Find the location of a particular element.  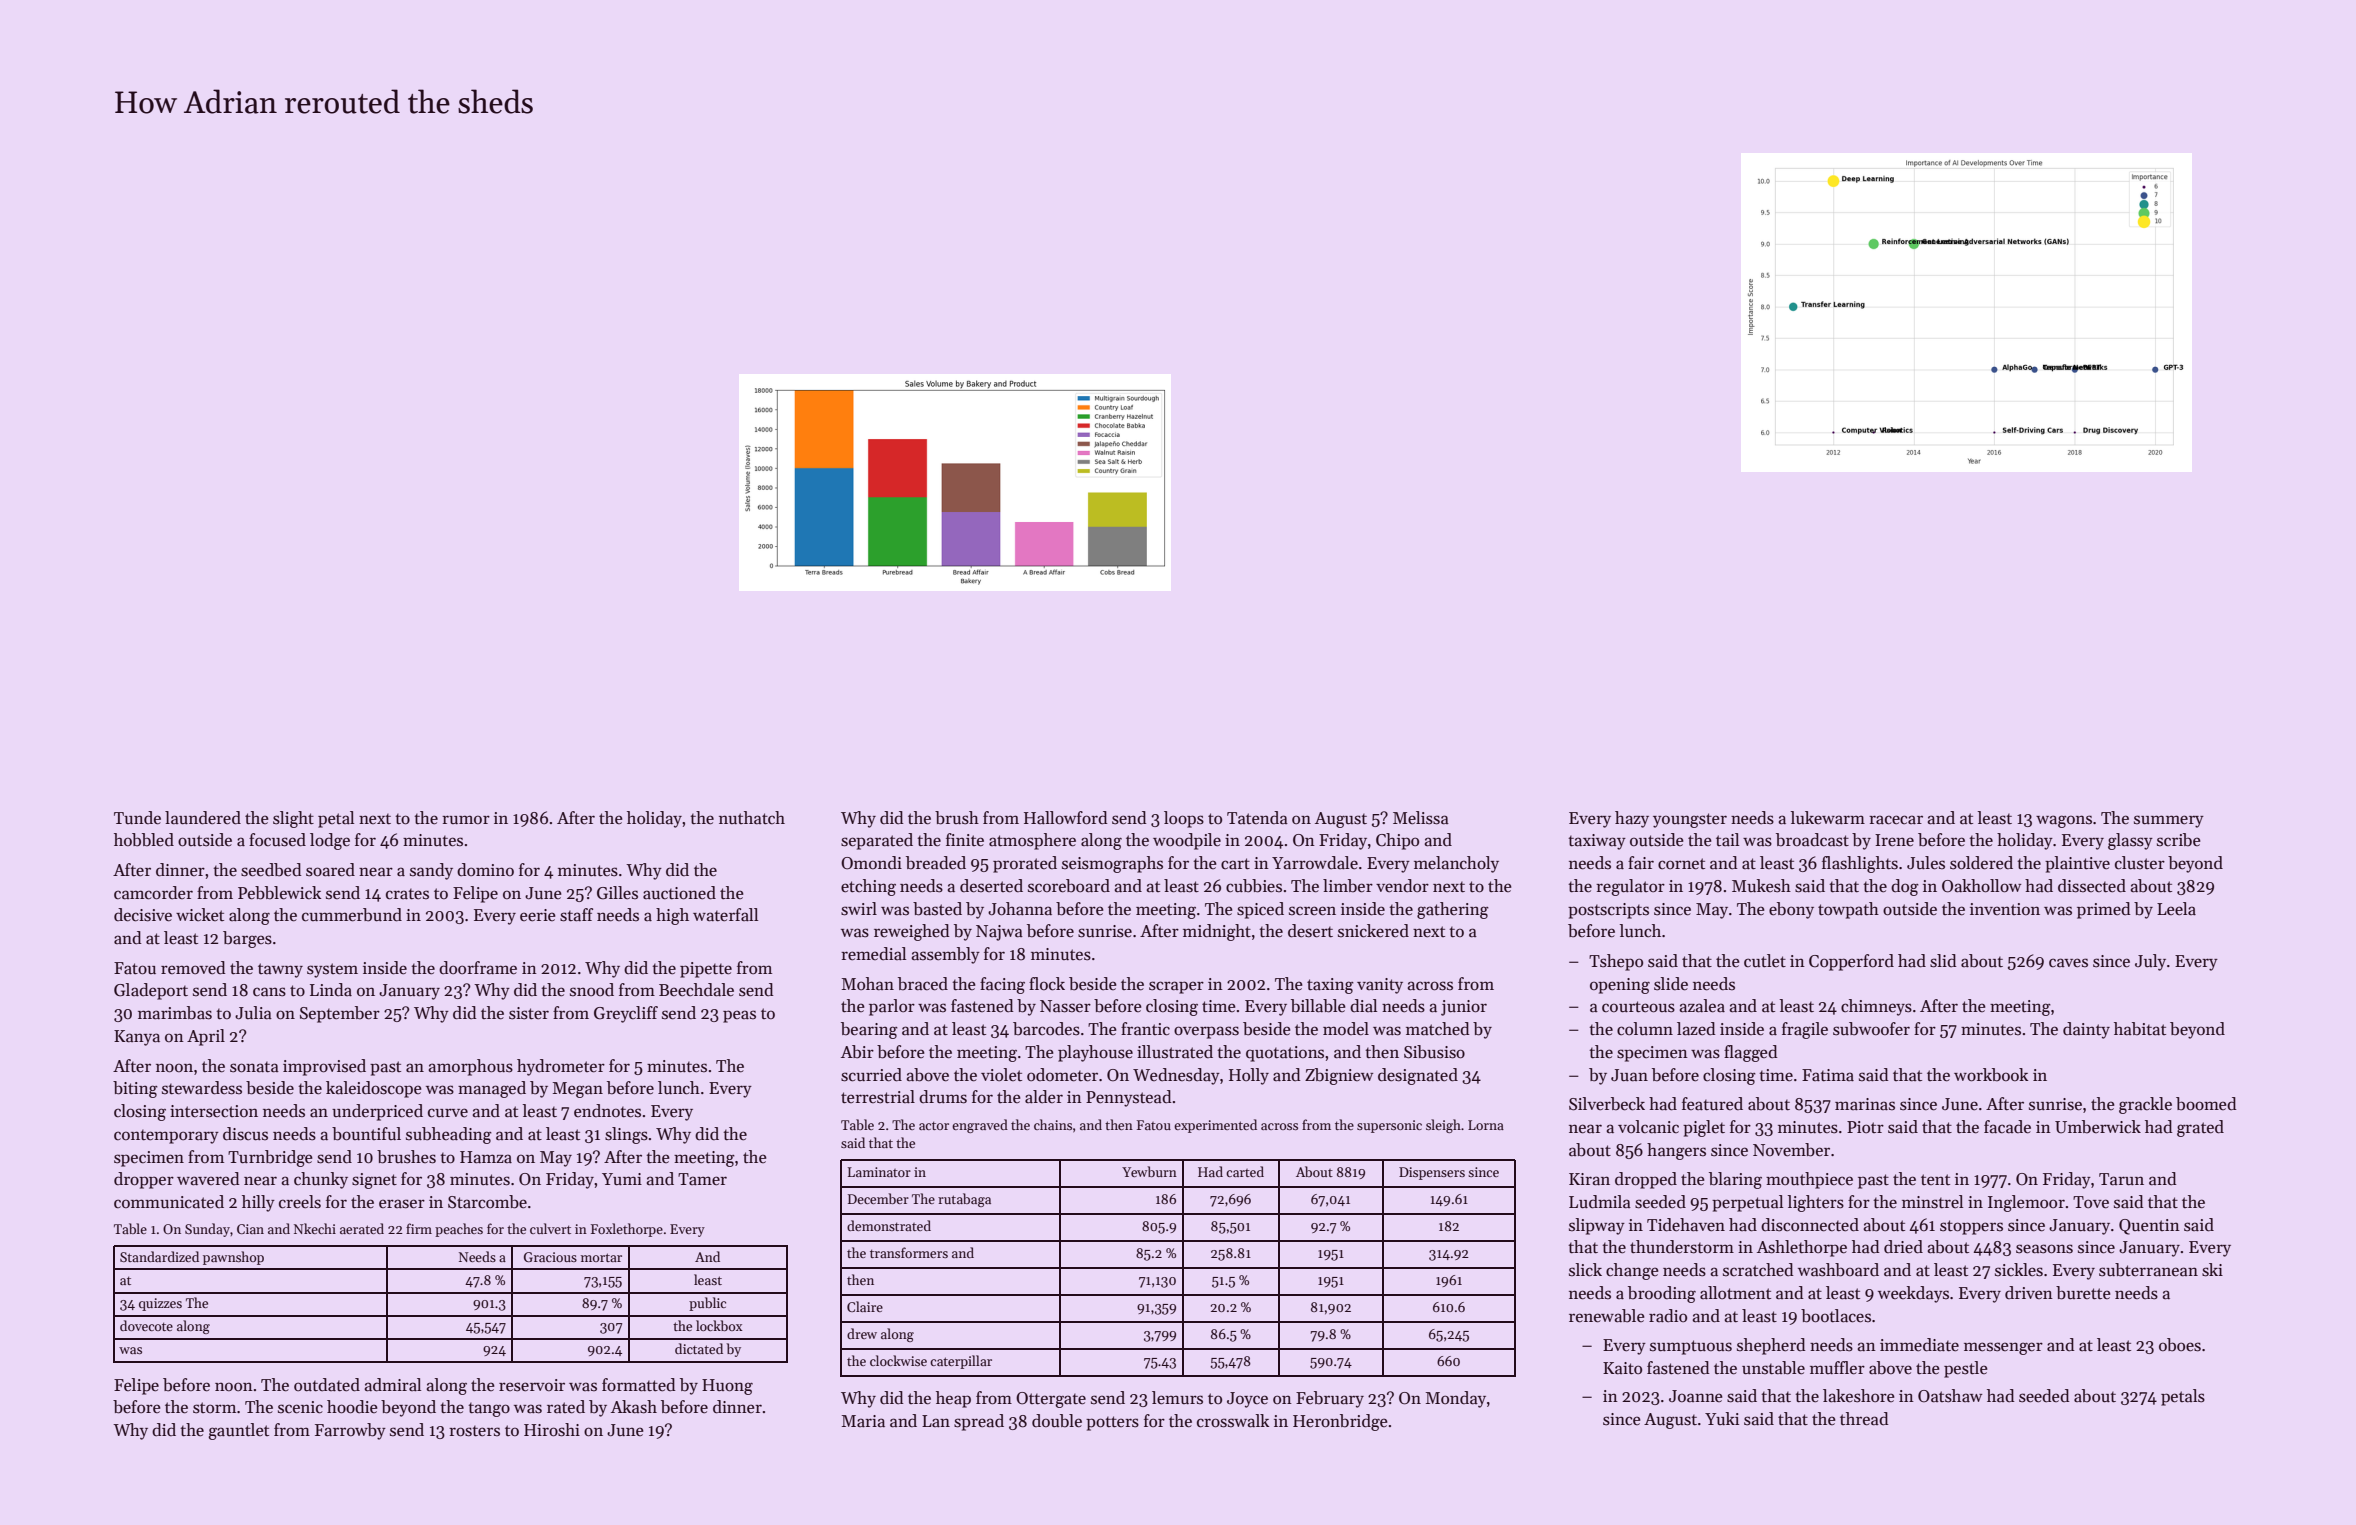

Yuki is located at coordinates (1722, 1418).
